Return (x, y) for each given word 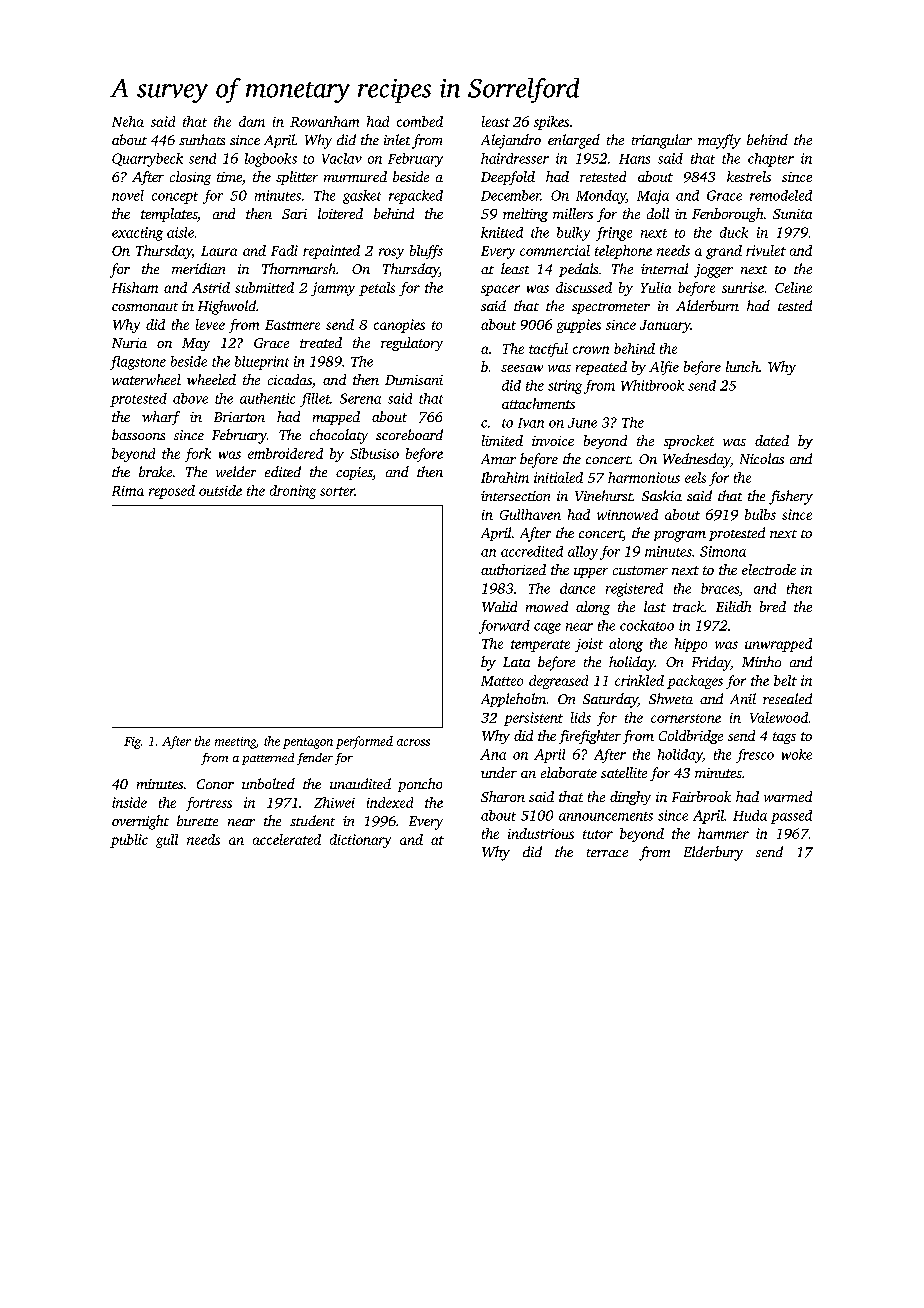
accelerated (287, 839)
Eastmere (292, 325)
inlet (397, 139)
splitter (297, 178)
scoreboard (409, 434)
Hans (634, 159)
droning (293, 492)
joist (589, 645)
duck (734, 232)
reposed (172, 492)
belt (785, 680)
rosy (391, 253)
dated (772, 440)
